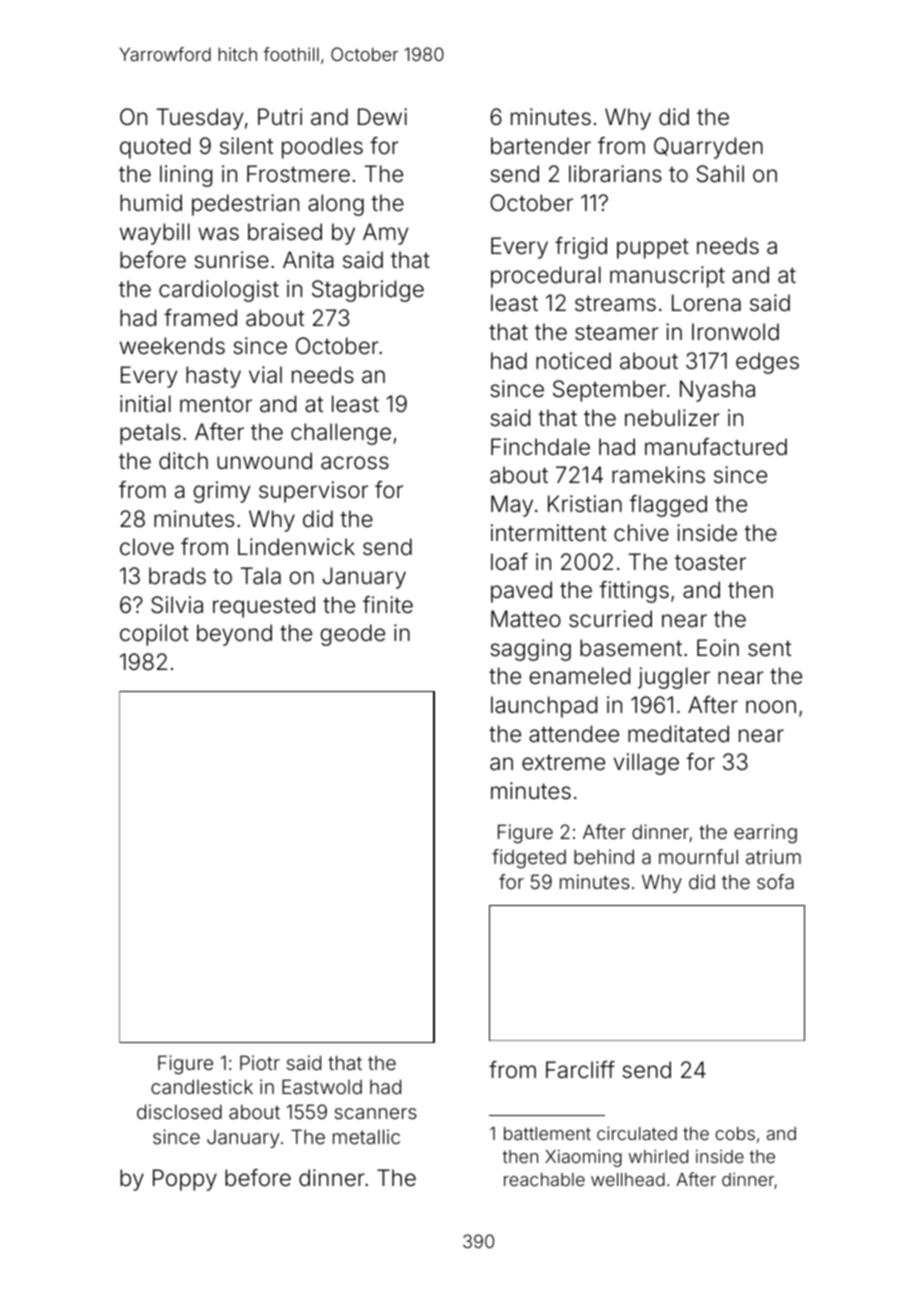 This page has width=924, height=1311. What do you see at coordinates (716, 447) in the page?
I see `manufactured` at bounding box center [716, 447].
